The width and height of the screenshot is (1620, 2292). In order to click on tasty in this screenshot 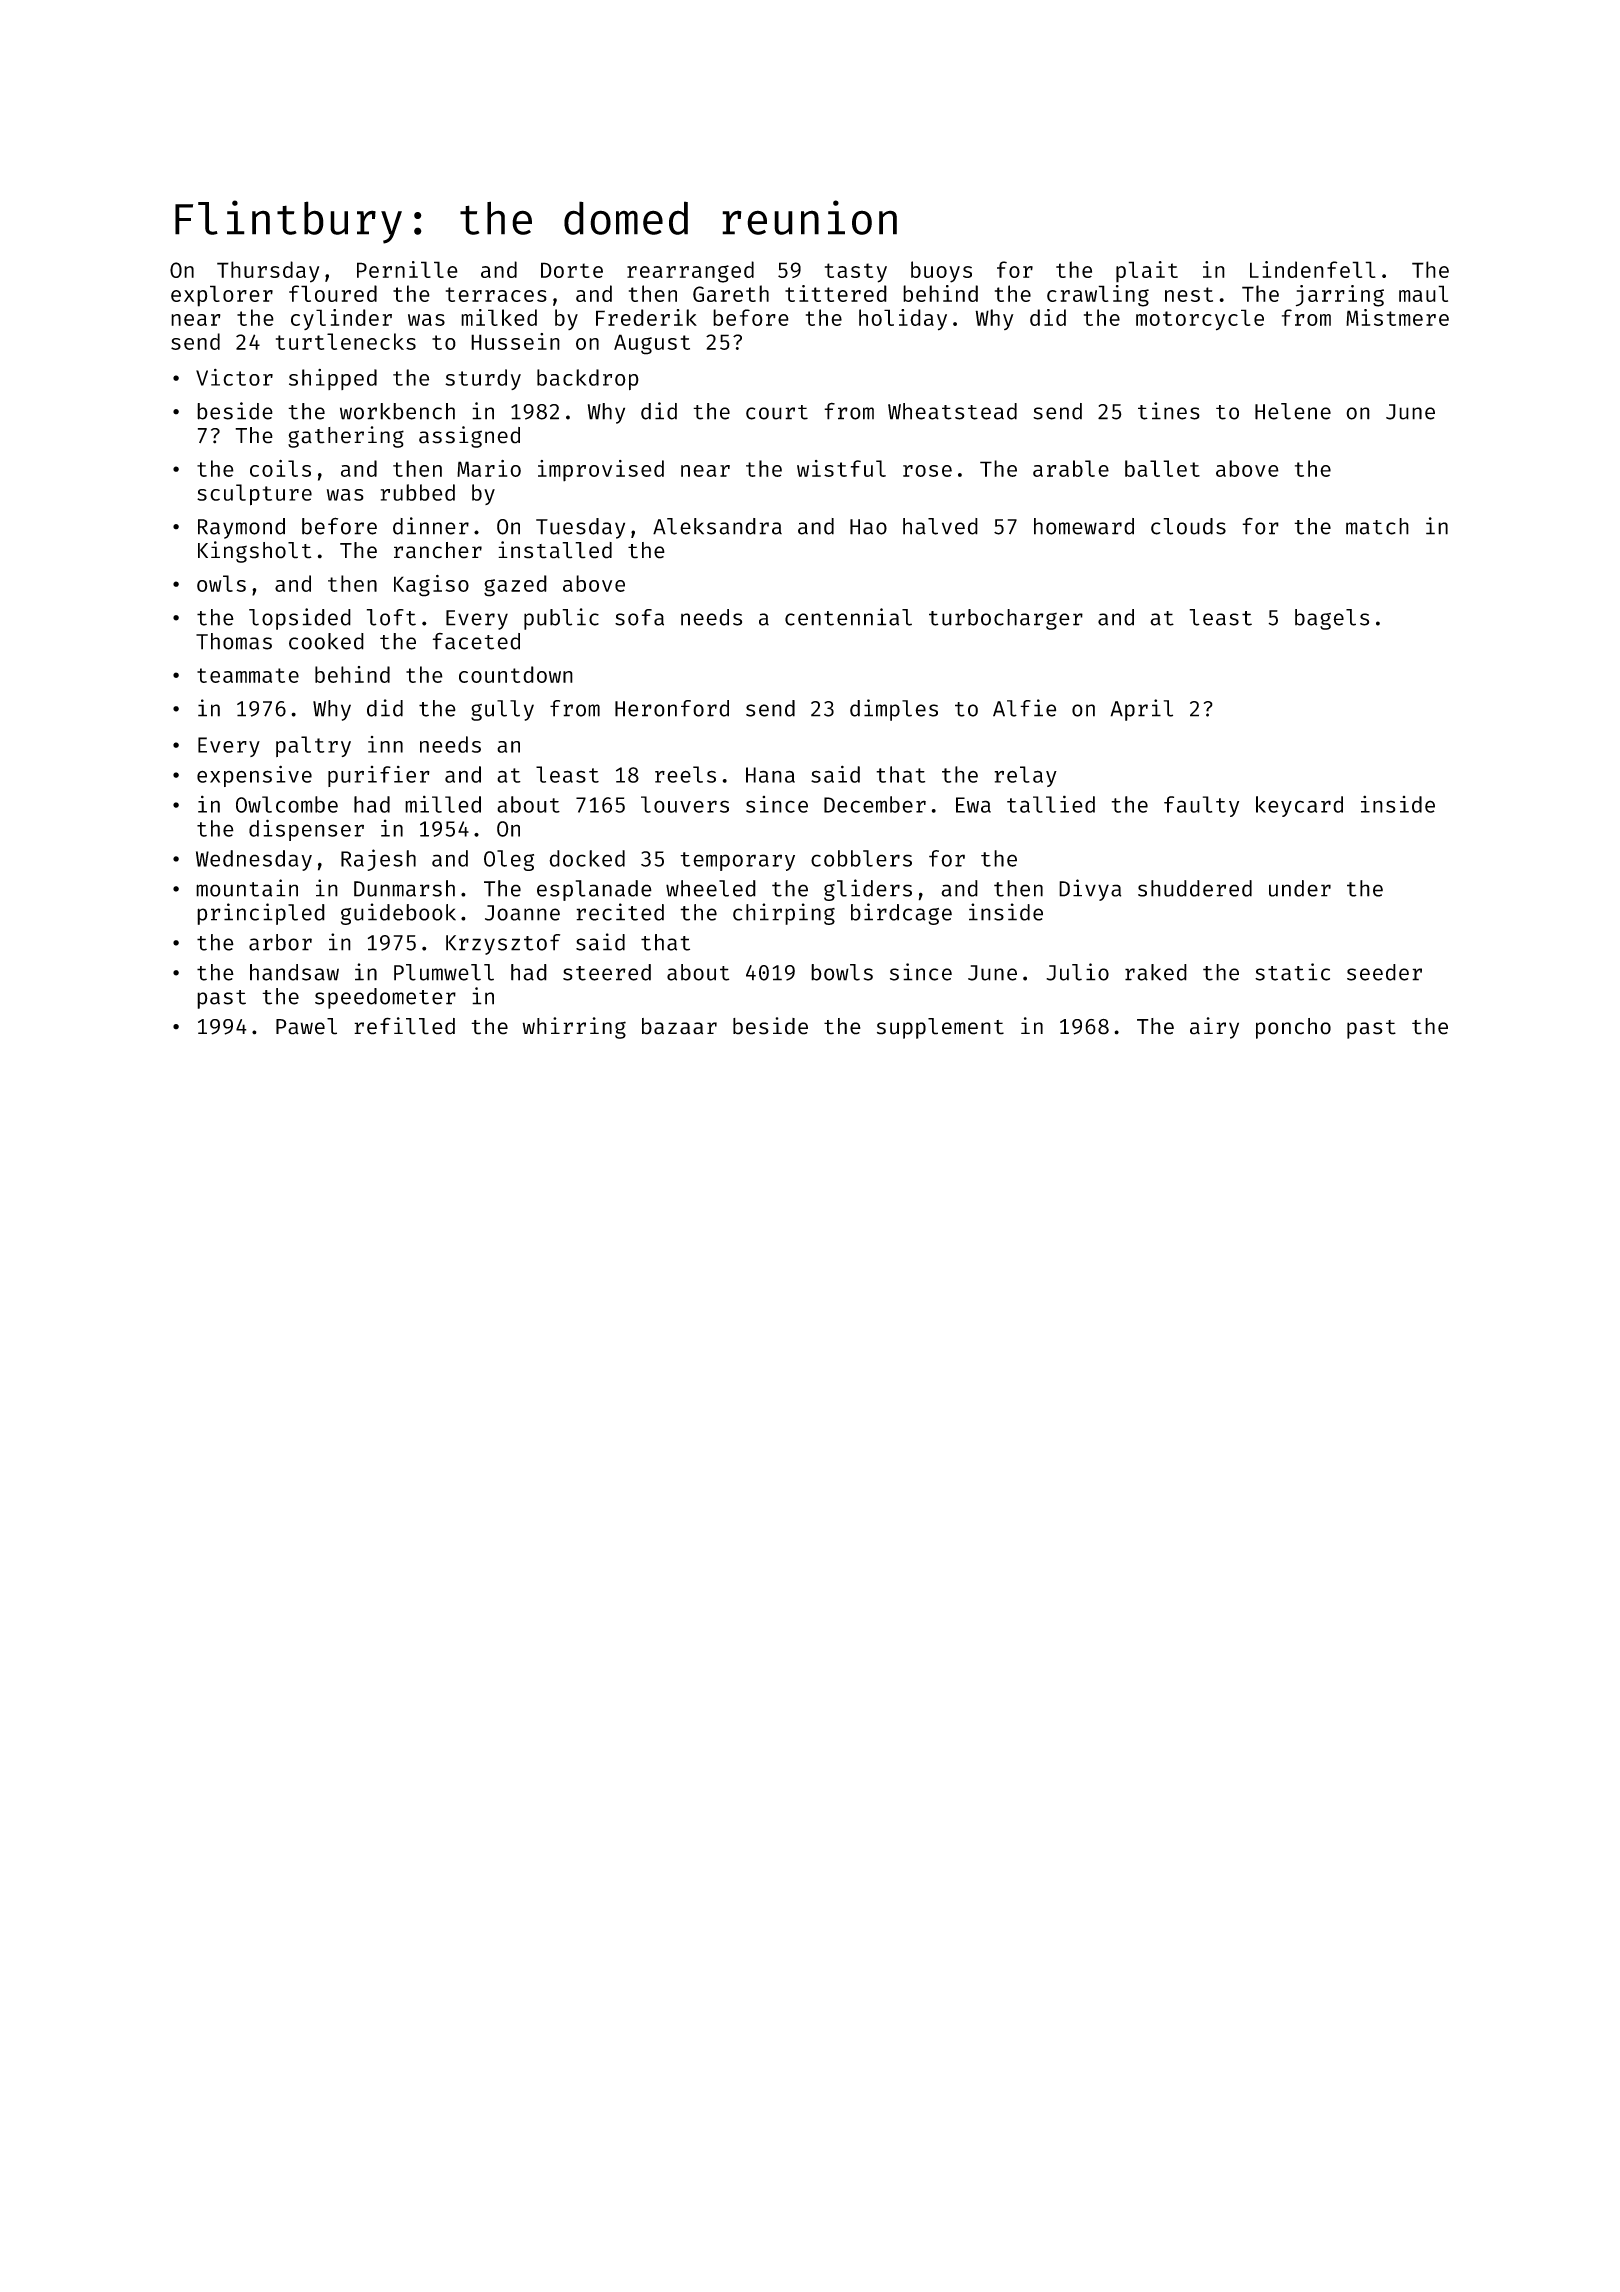, I will do `click(856, 273)`.
